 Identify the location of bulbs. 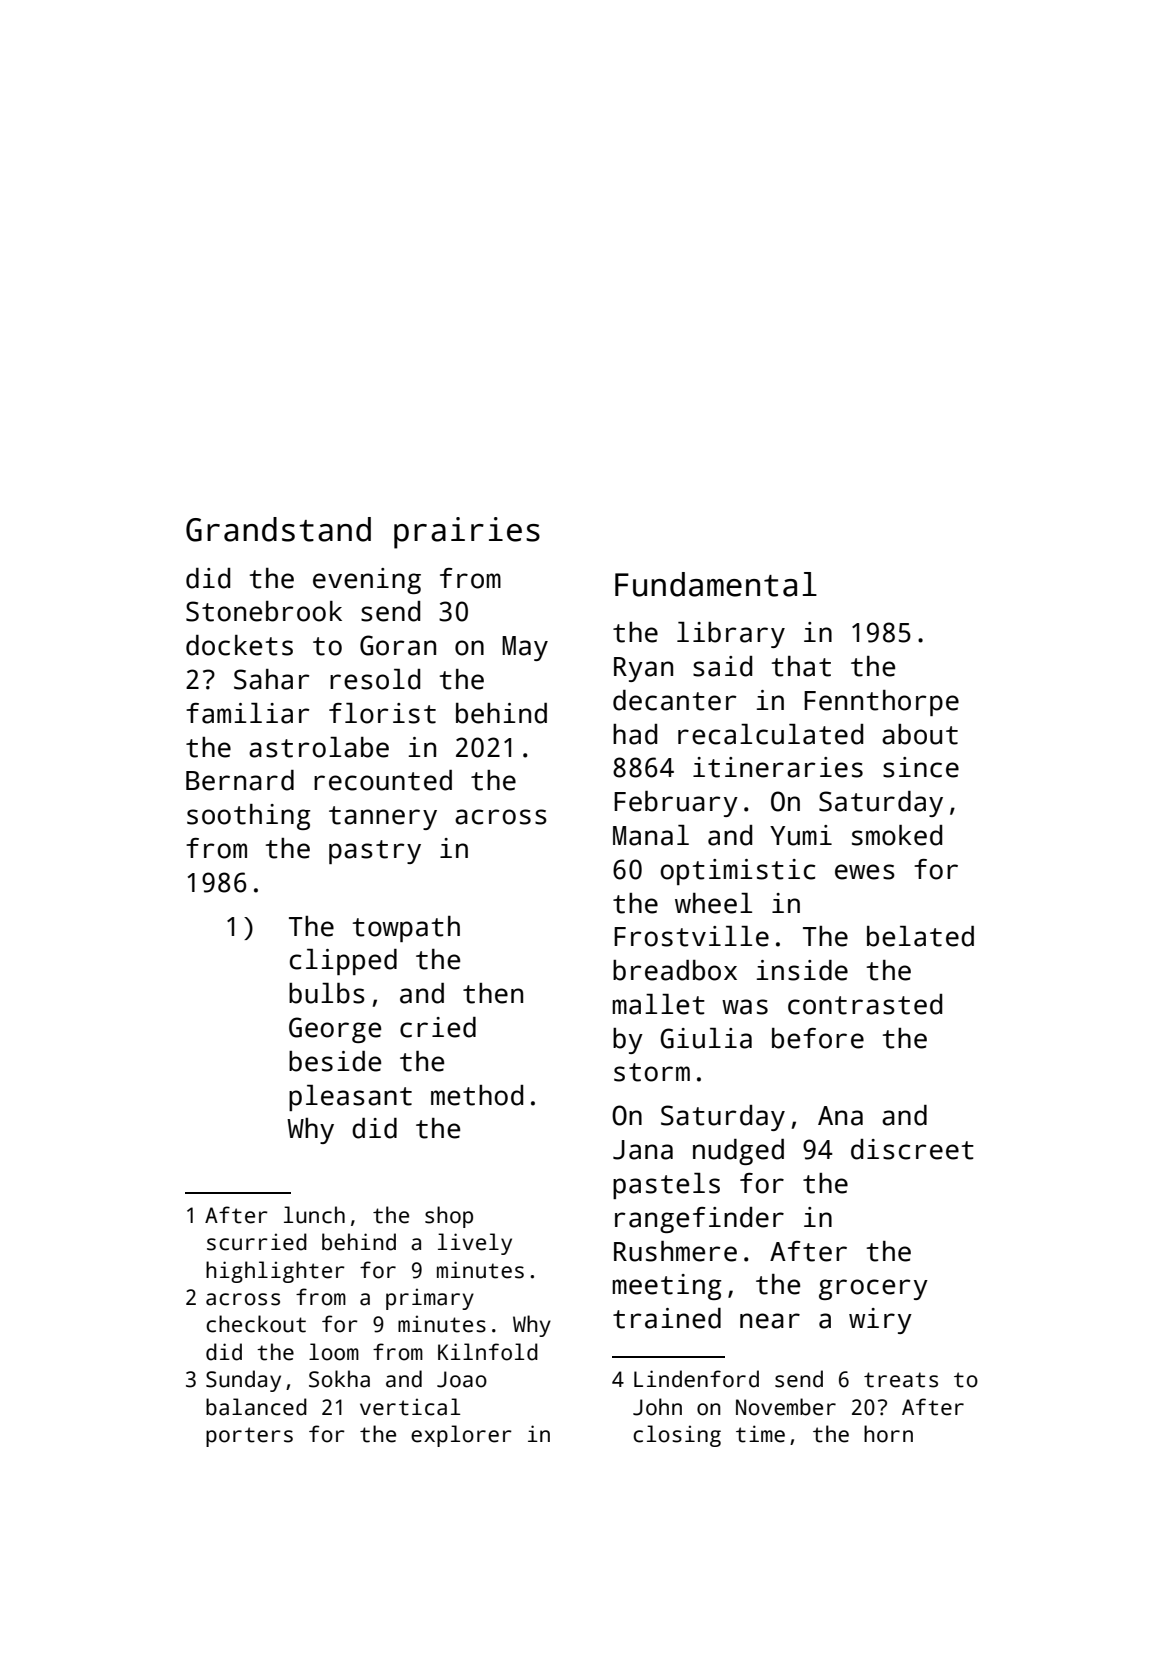
(327, 993).
